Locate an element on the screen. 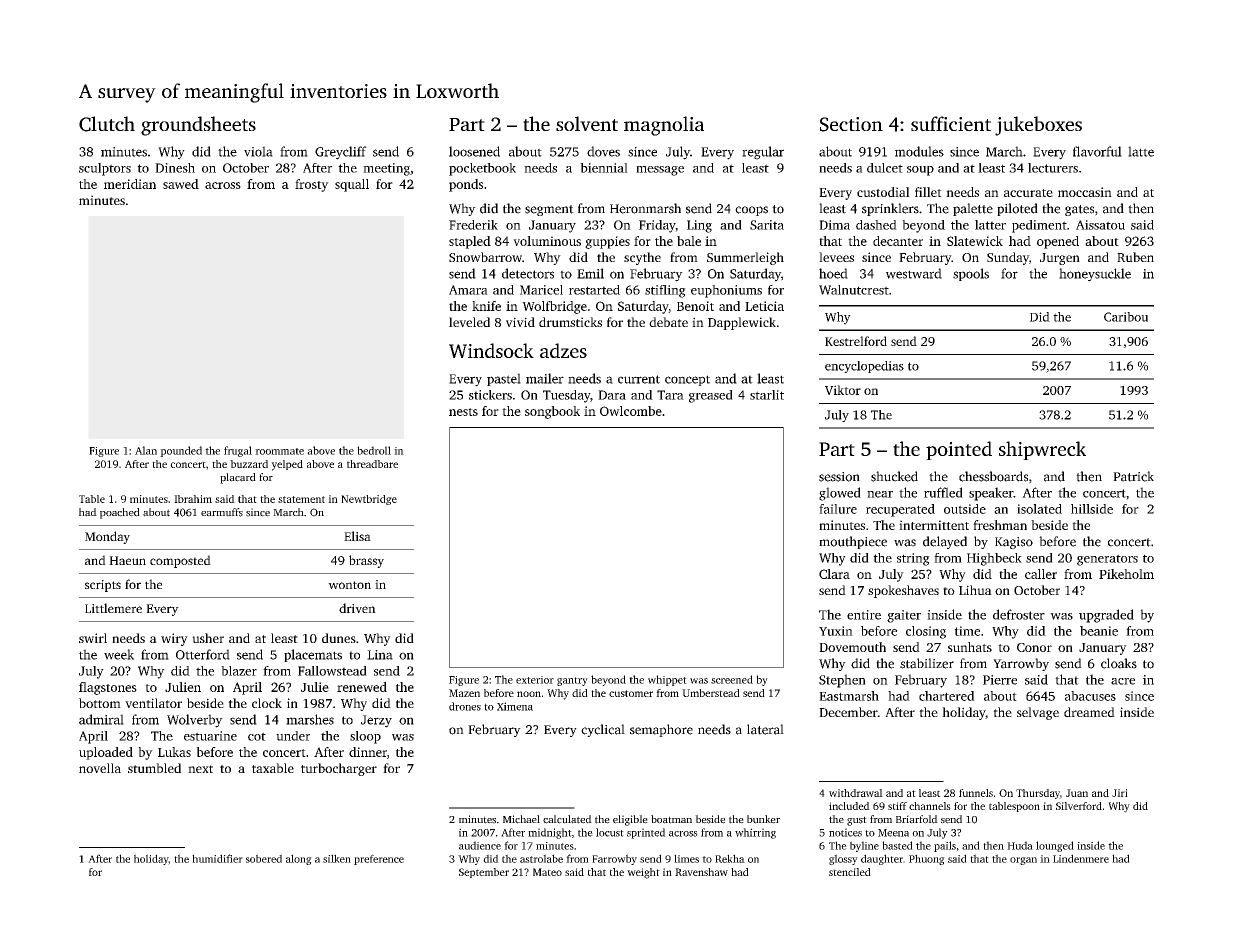 This screenshot has width=1233, height=952. regular is located at coordinates (763, 153).
